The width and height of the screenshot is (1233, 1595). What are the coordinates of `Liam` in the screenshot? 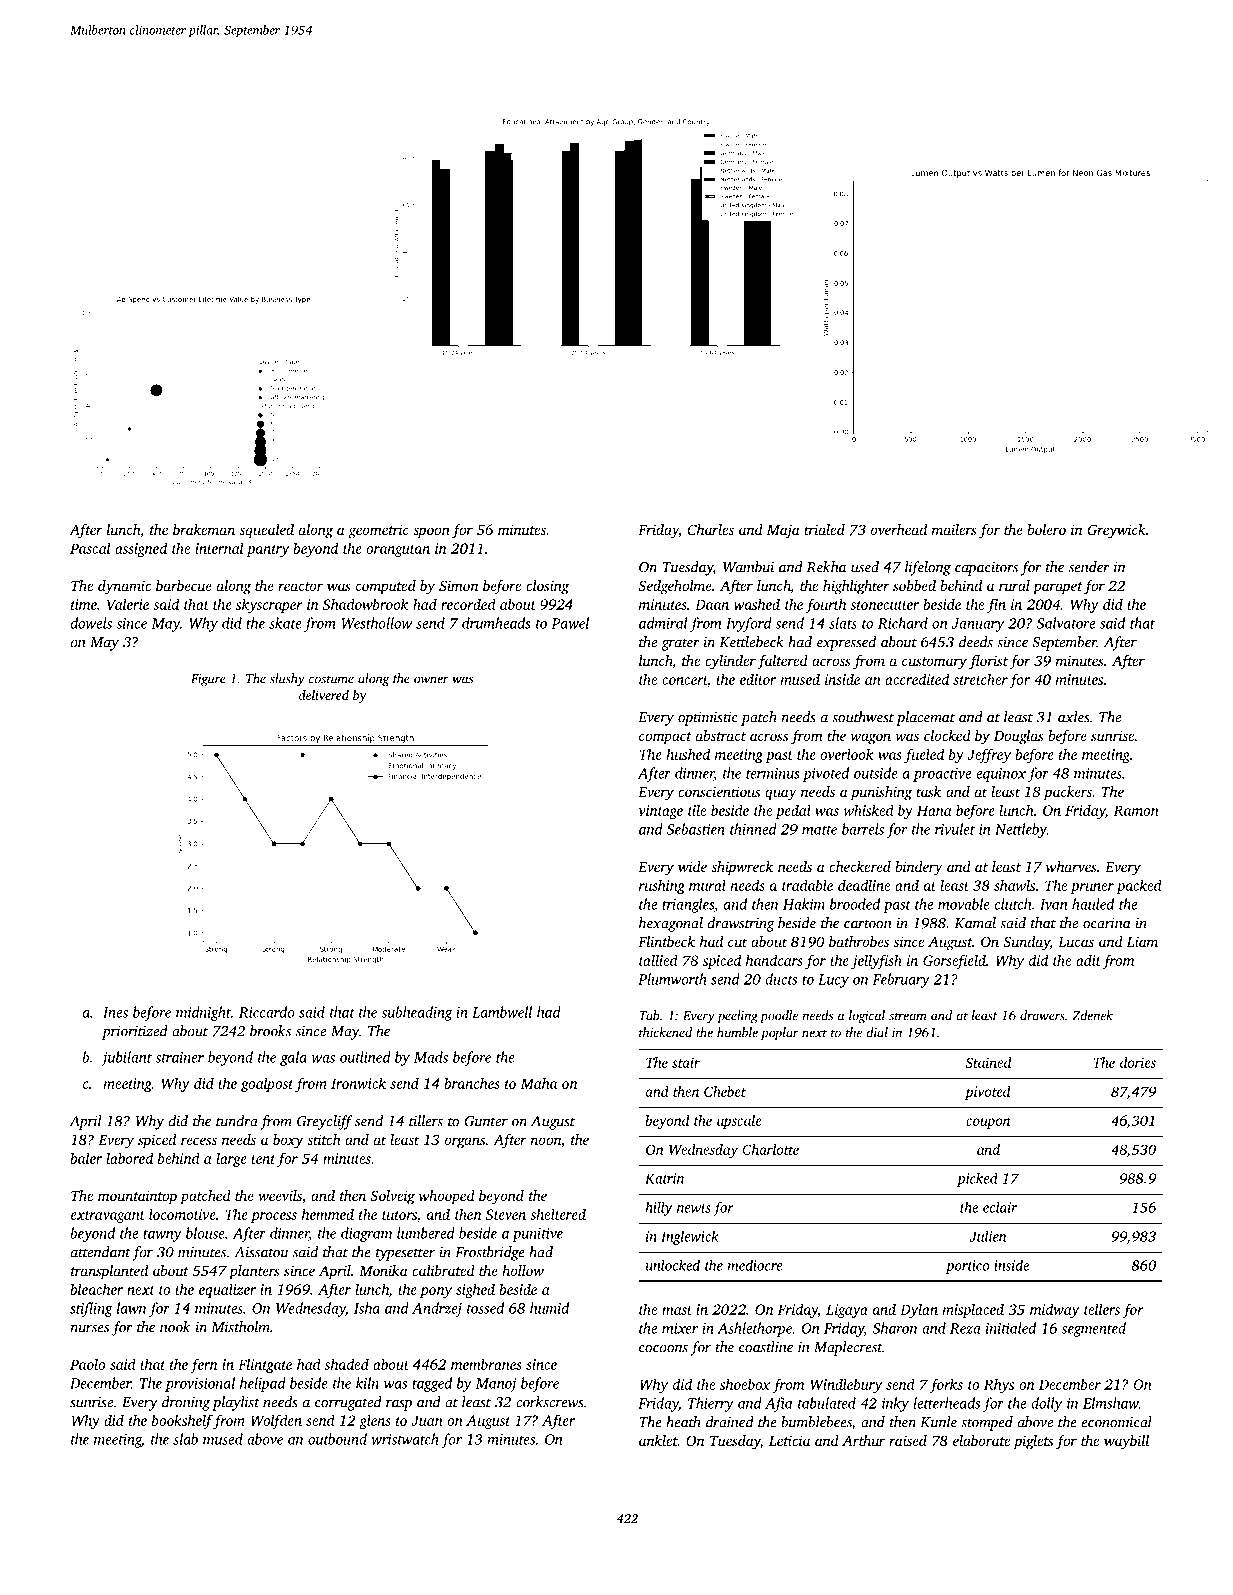 It's located at (1142, 941).
